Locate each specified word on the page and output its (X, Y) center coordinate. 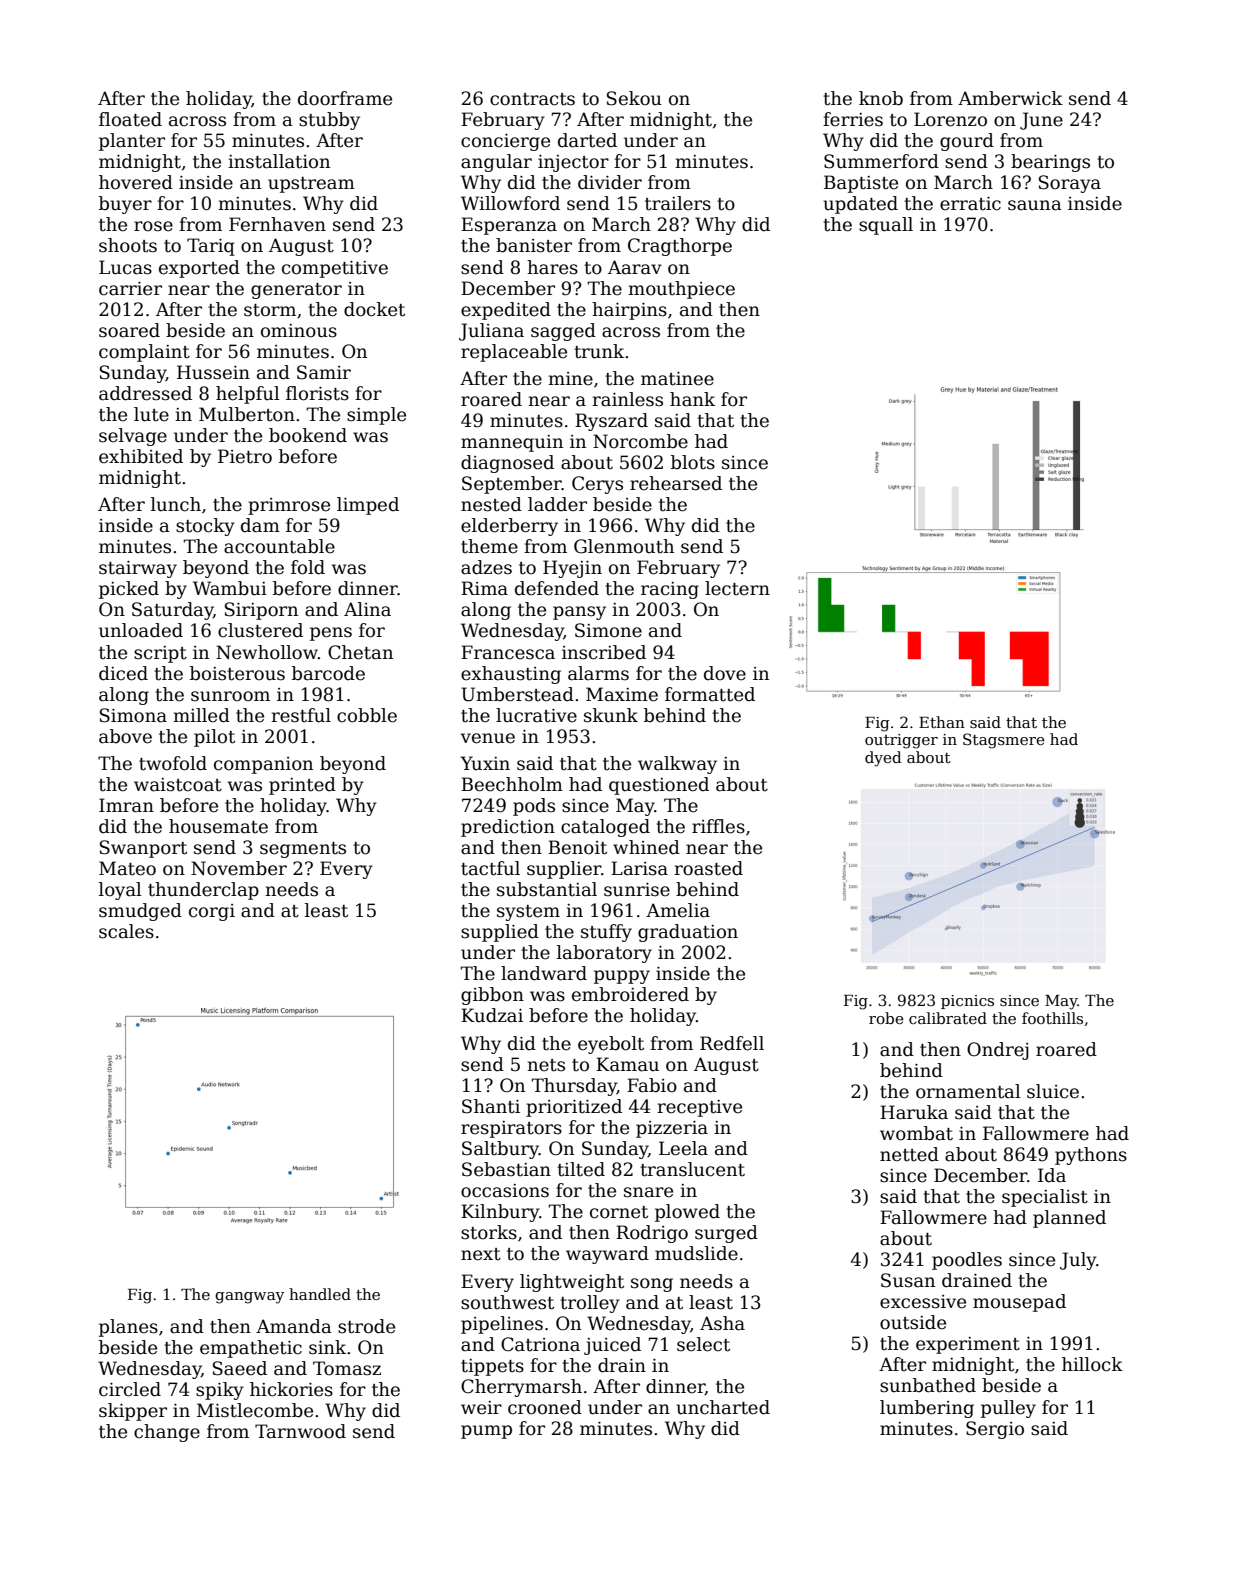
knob (881, 98)
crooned (545, 1407)
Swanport (143, 849)
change (167, 1433)
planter (132, 142)
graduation (688, 933)
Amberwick (1010, 98)
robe (886, 1018)
